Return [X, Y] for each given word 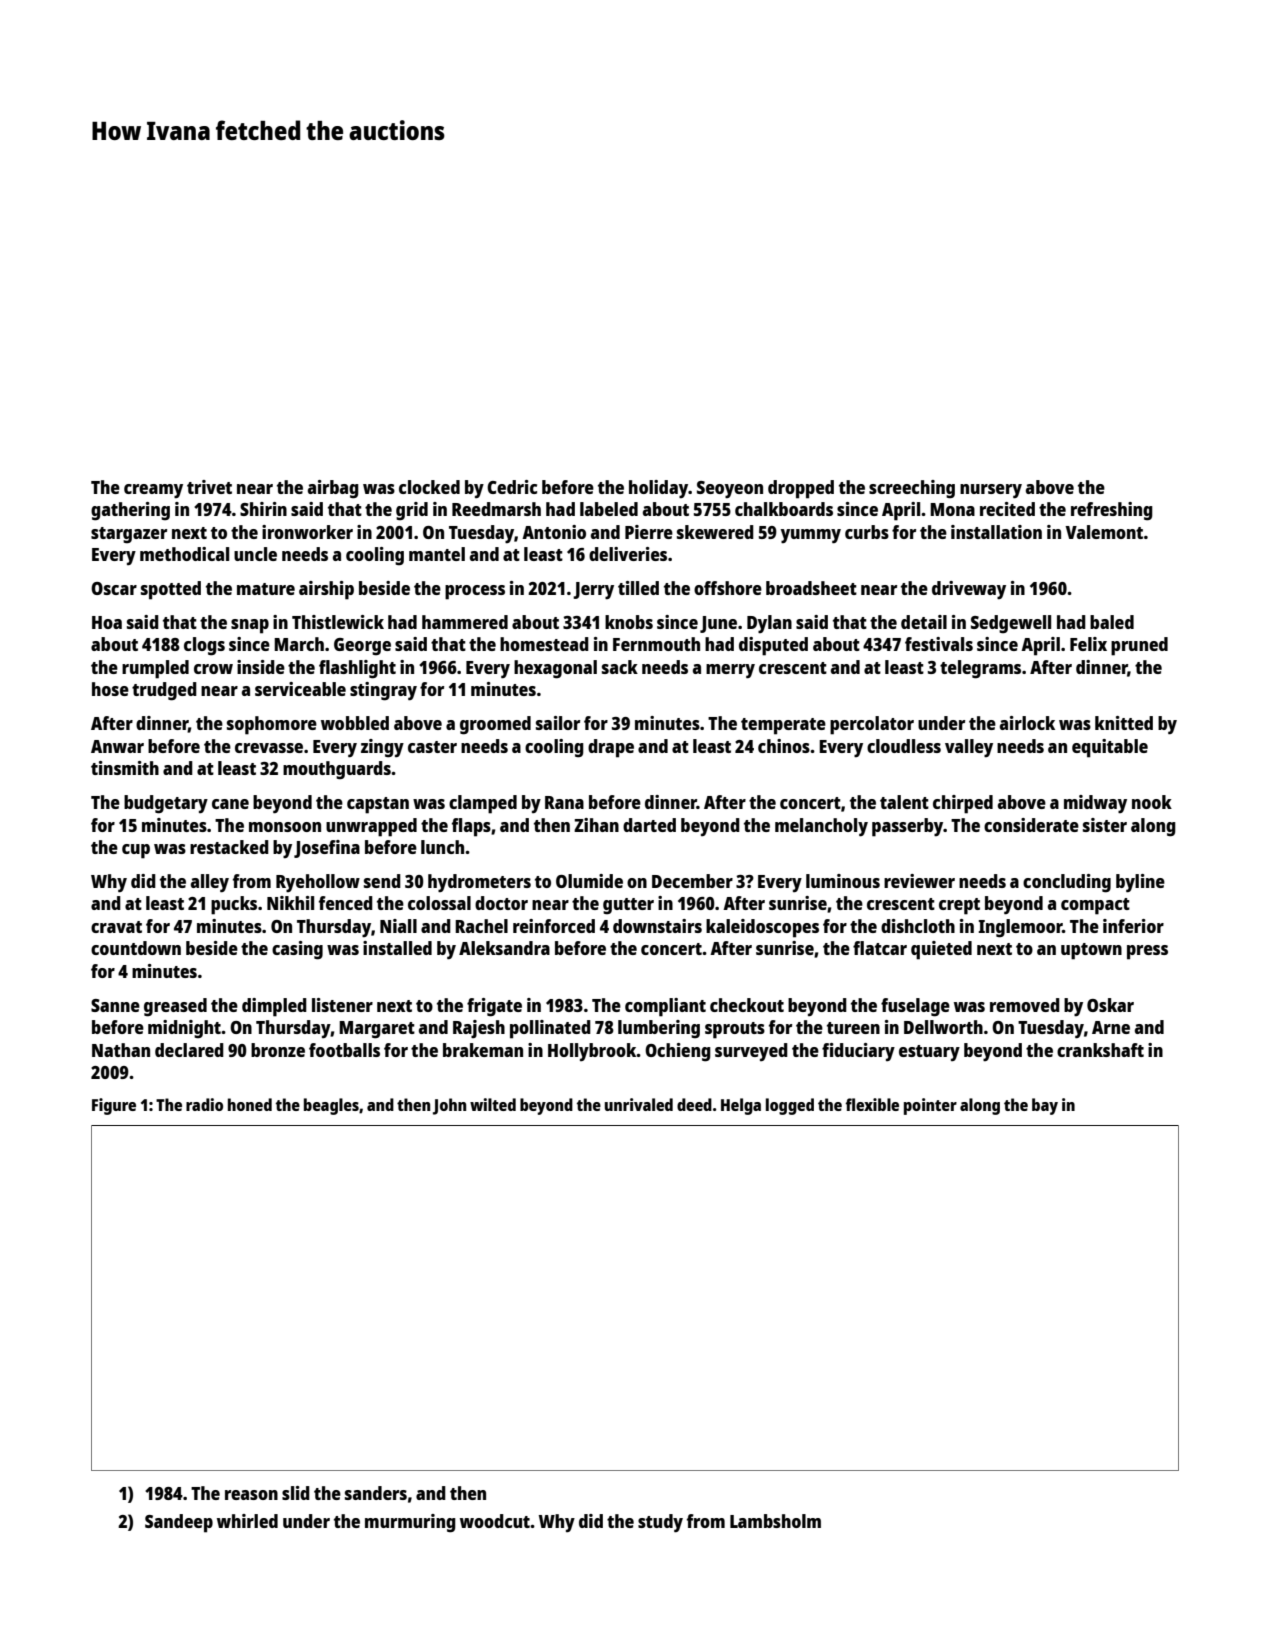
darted [649, 825]
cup [136, 851]
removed [1025, 1005]
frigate [494, 1007]
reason [251, 1495]
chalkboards [784, 509]
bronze [278, 1050]
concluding [1067, 883]
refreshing [1112, 511]
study [660, 1523]
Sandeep [179, 1523]
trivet [209, 487]
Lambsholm [775, 1521]
